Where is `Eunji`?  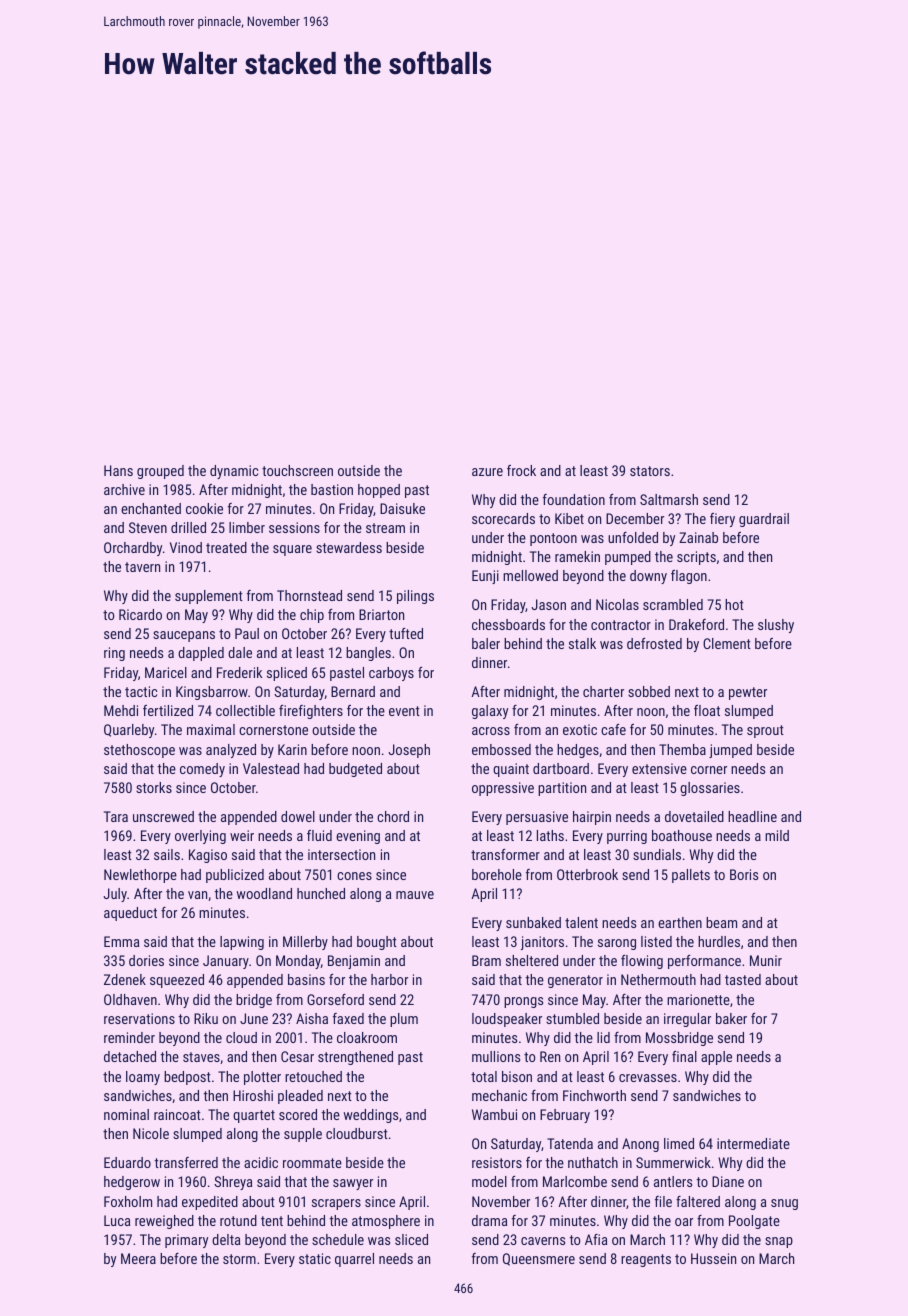 Eunji is located at coordinates (485, 577).
